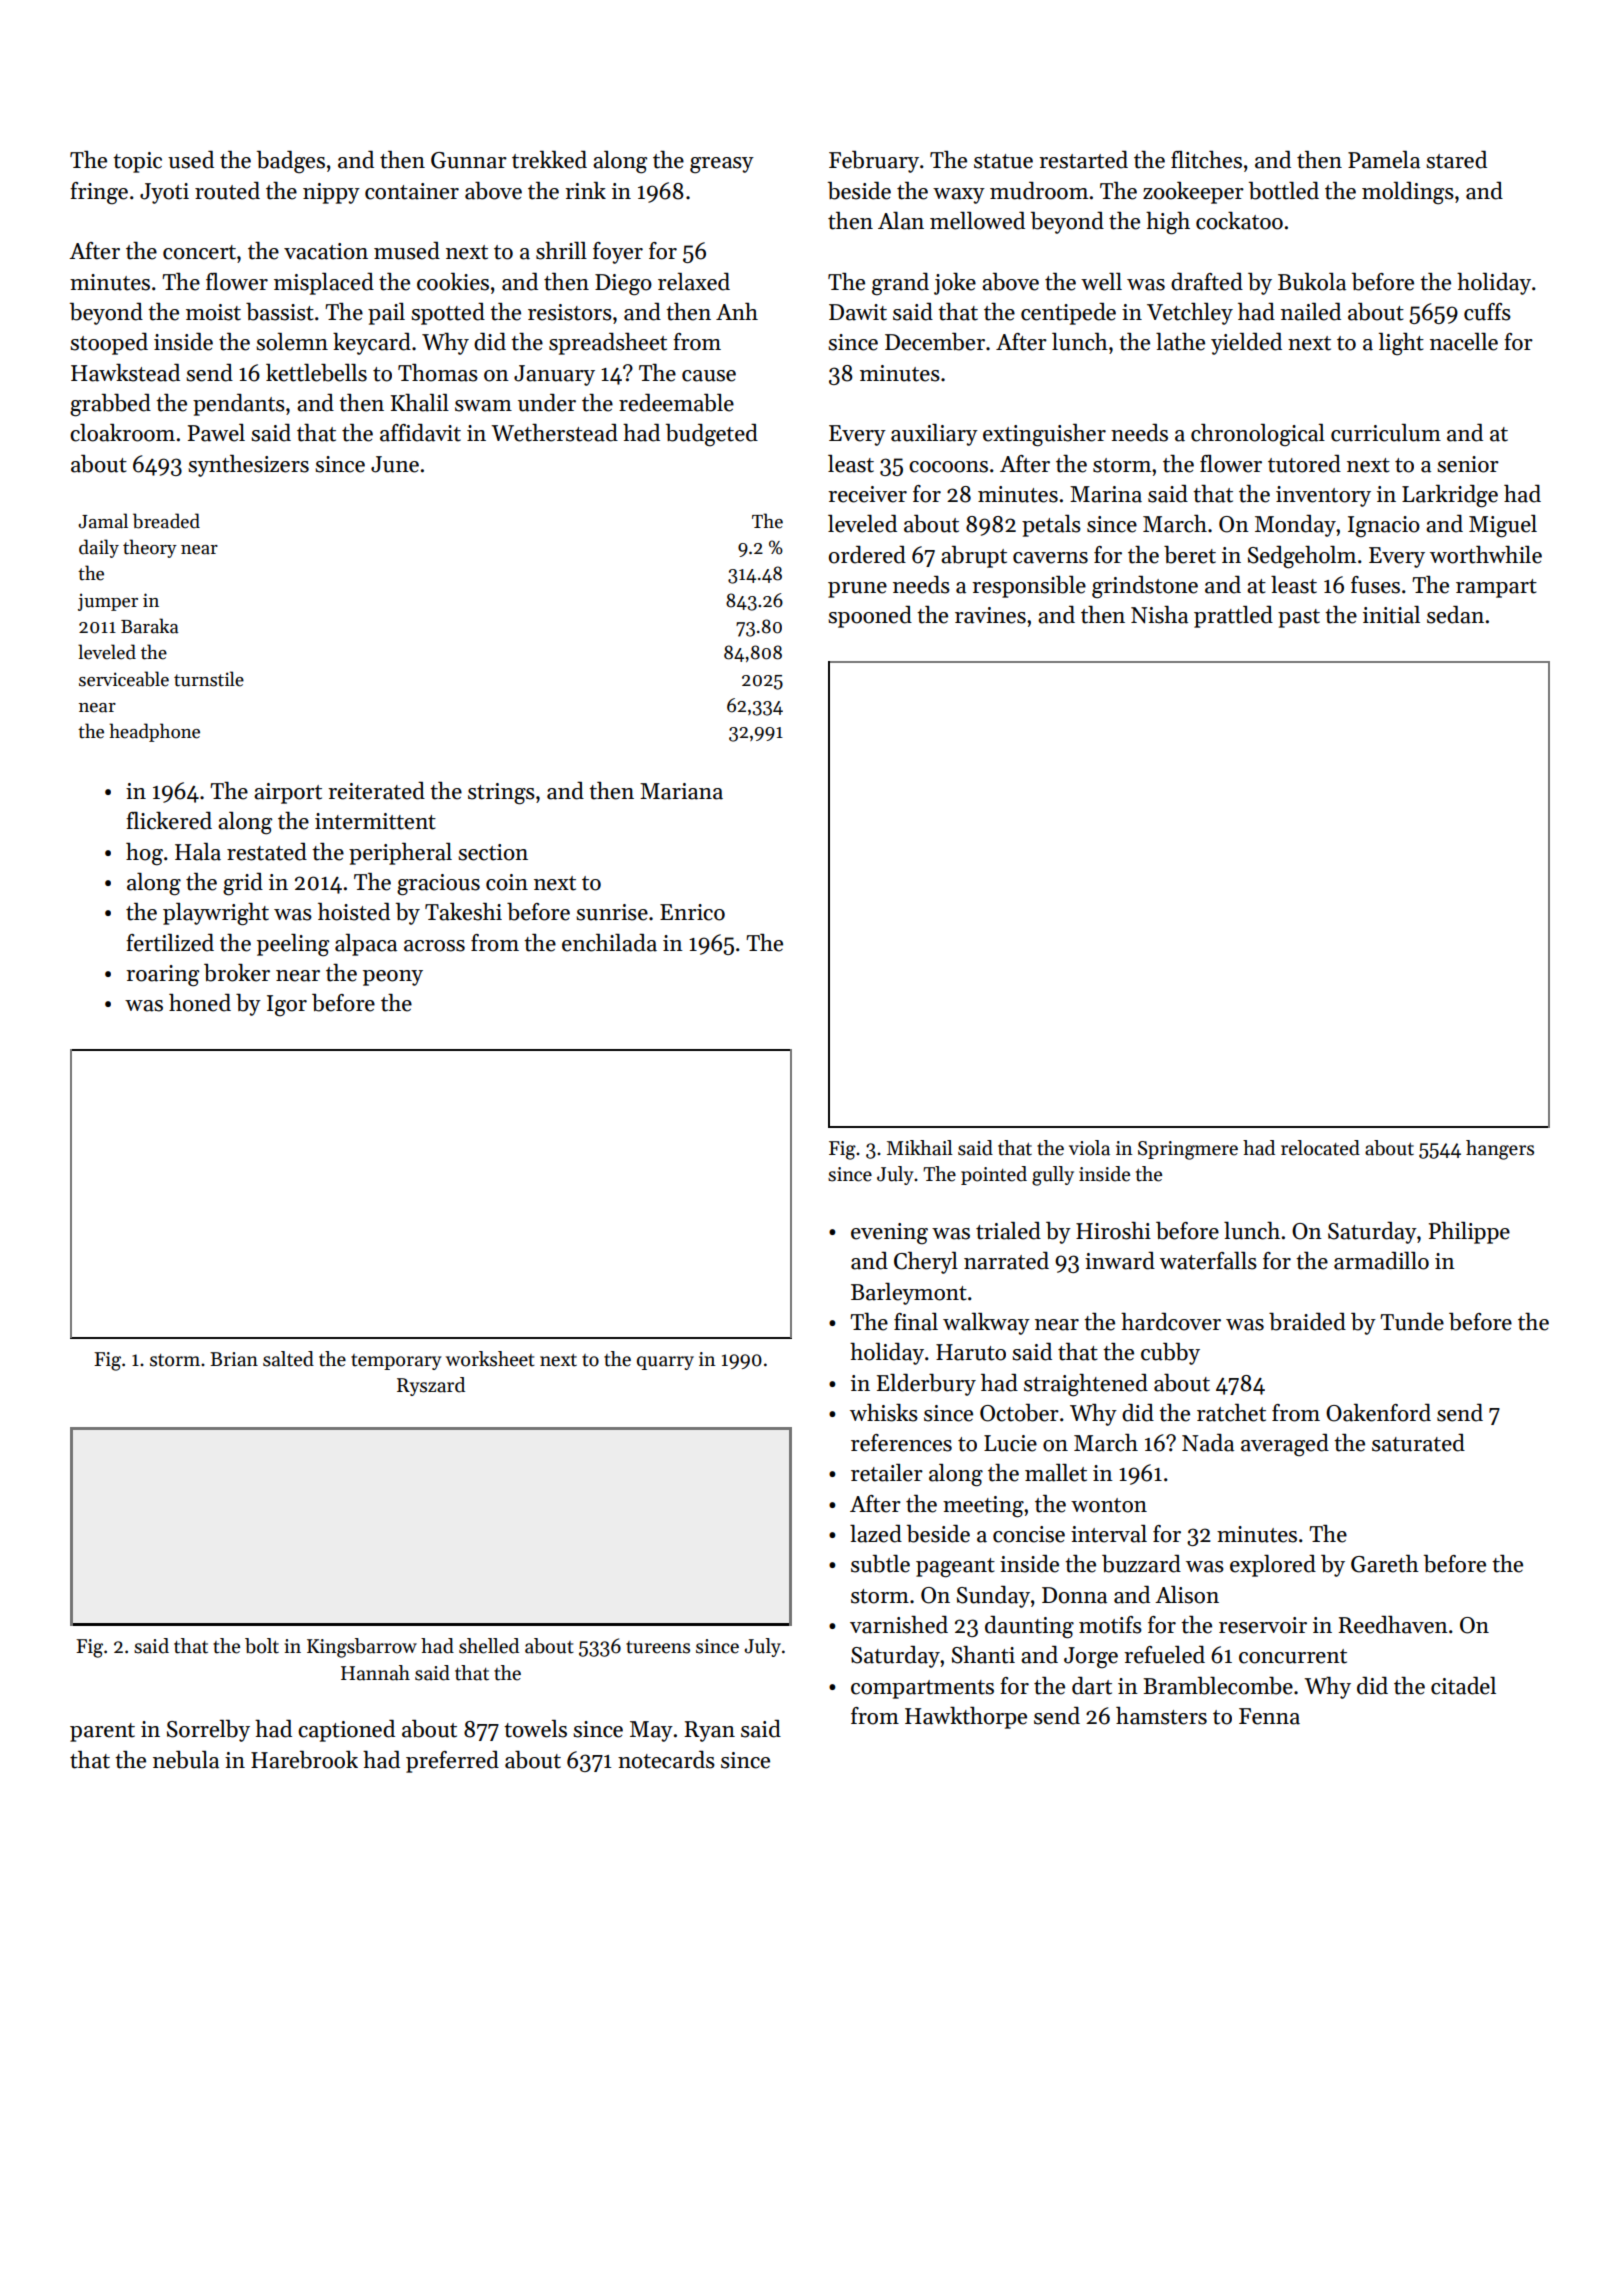 This document has width=1620, height=2292. Describe the element at coordinates (692, 912) in the document. I see `Enrico` at that location.
